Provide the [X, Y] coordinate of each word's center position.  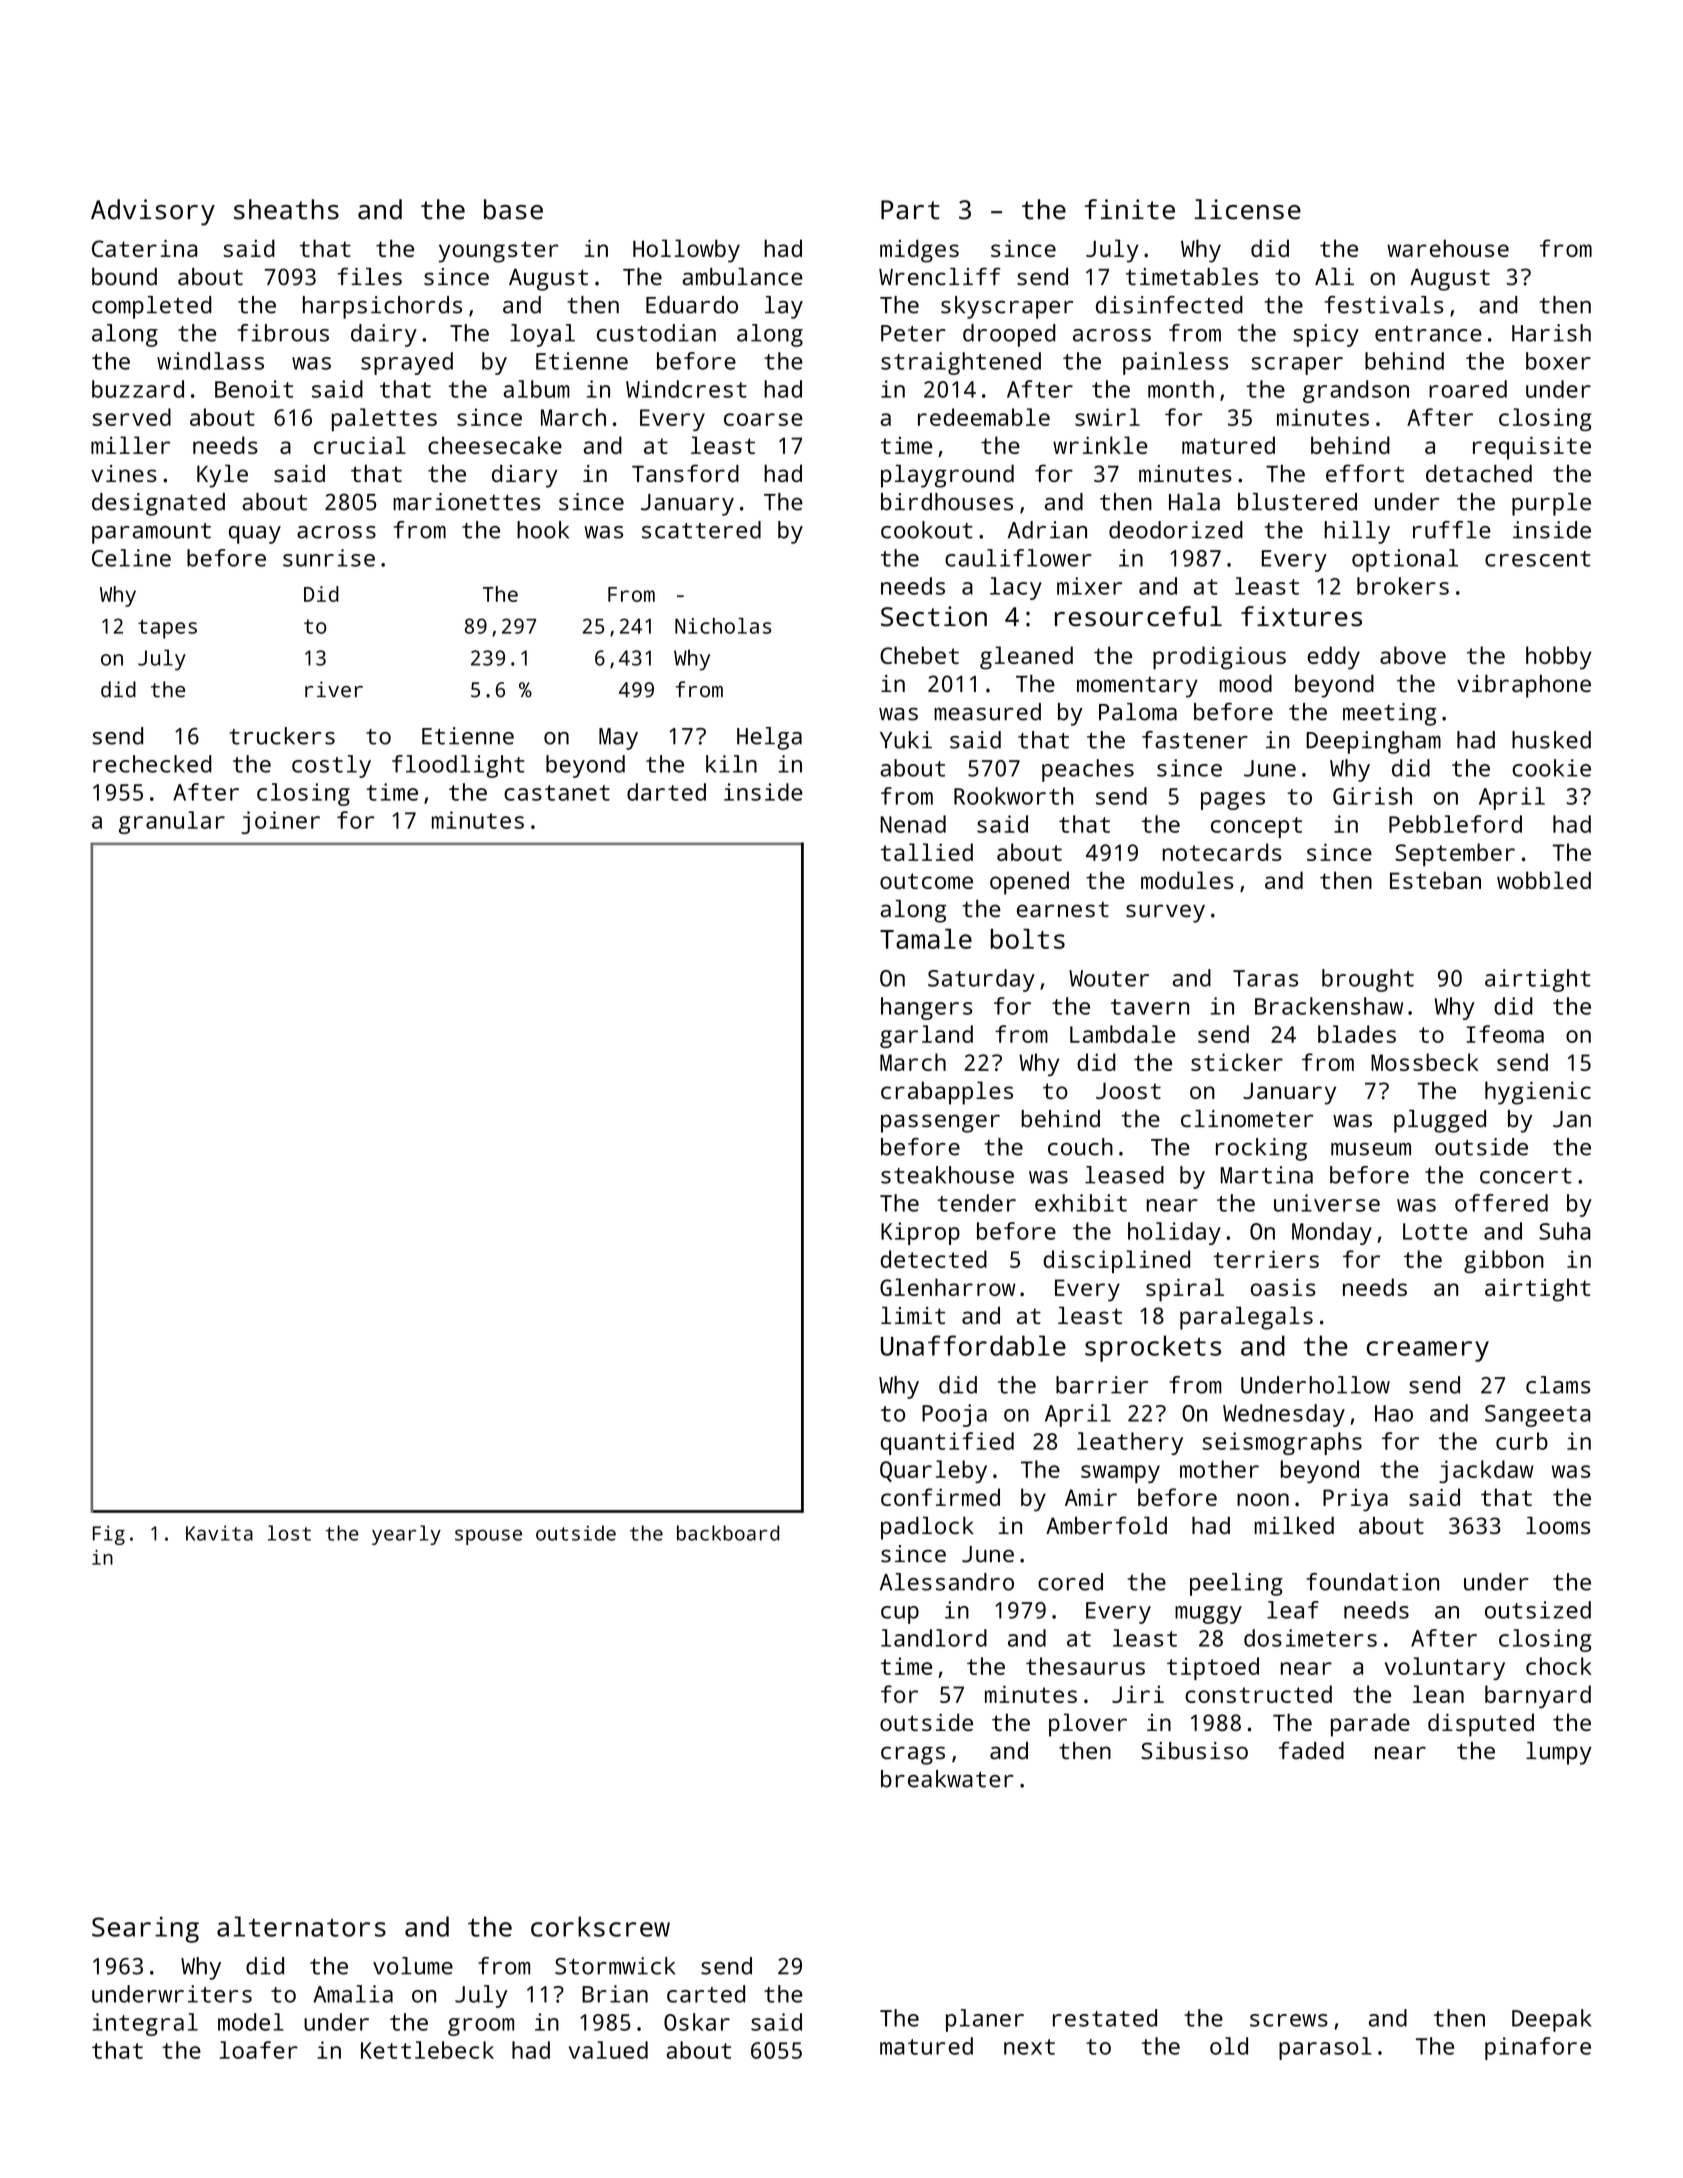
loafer [259, 2050]
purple [1551, 504]
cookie [1551, 768]
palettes [384, 419]
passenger [940, 1123]
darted [666, 792]
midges [919, 251]
